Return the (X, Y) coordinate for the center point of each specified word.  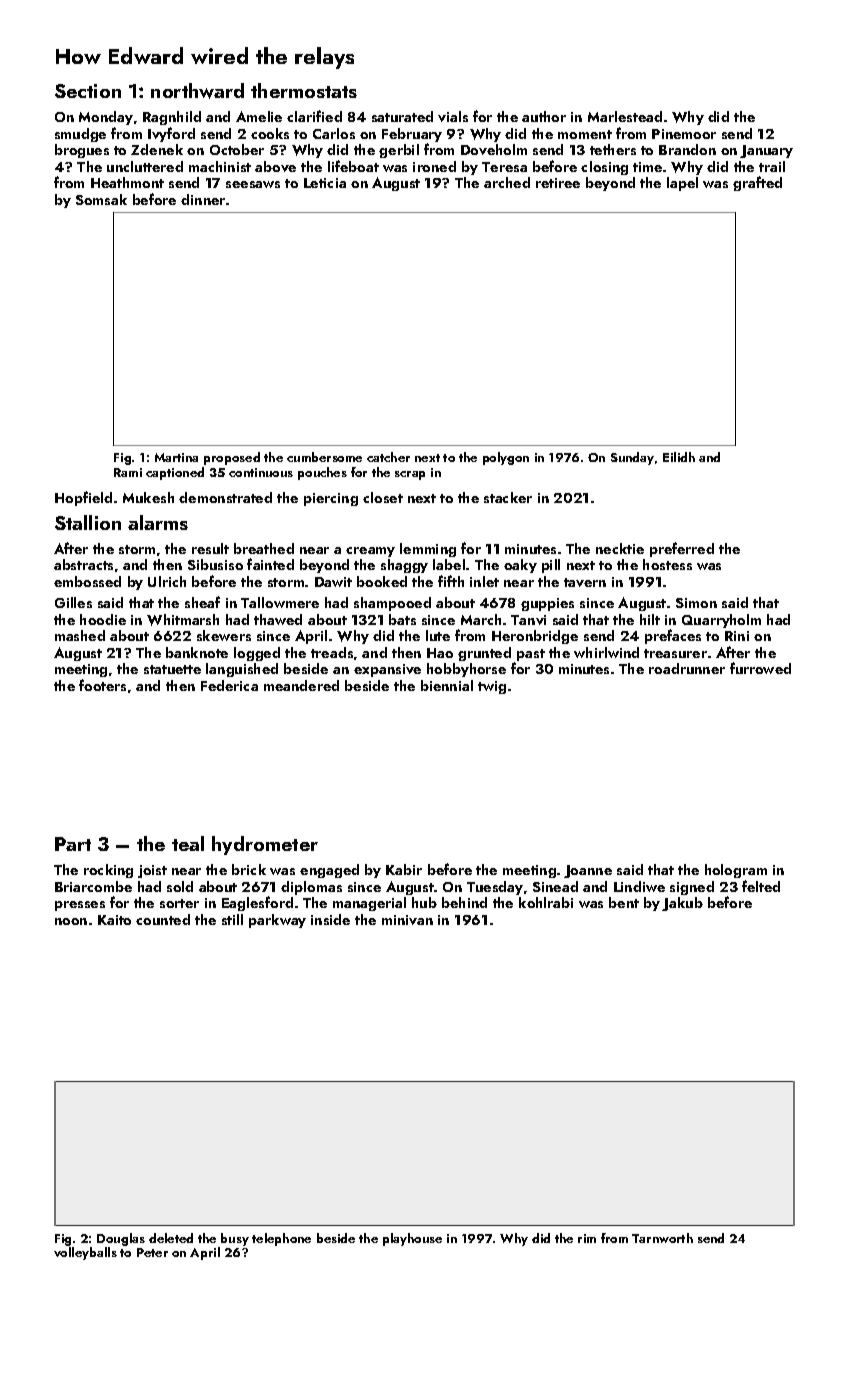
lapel (682, 184)
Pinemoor (684, 134)
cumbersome (324, 457)
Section (88, 91)
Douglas (121, 1239)
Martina (176, 457)
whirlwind (606, 652)
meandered (301, 685)
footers (102, 685)
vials (453, 116)
